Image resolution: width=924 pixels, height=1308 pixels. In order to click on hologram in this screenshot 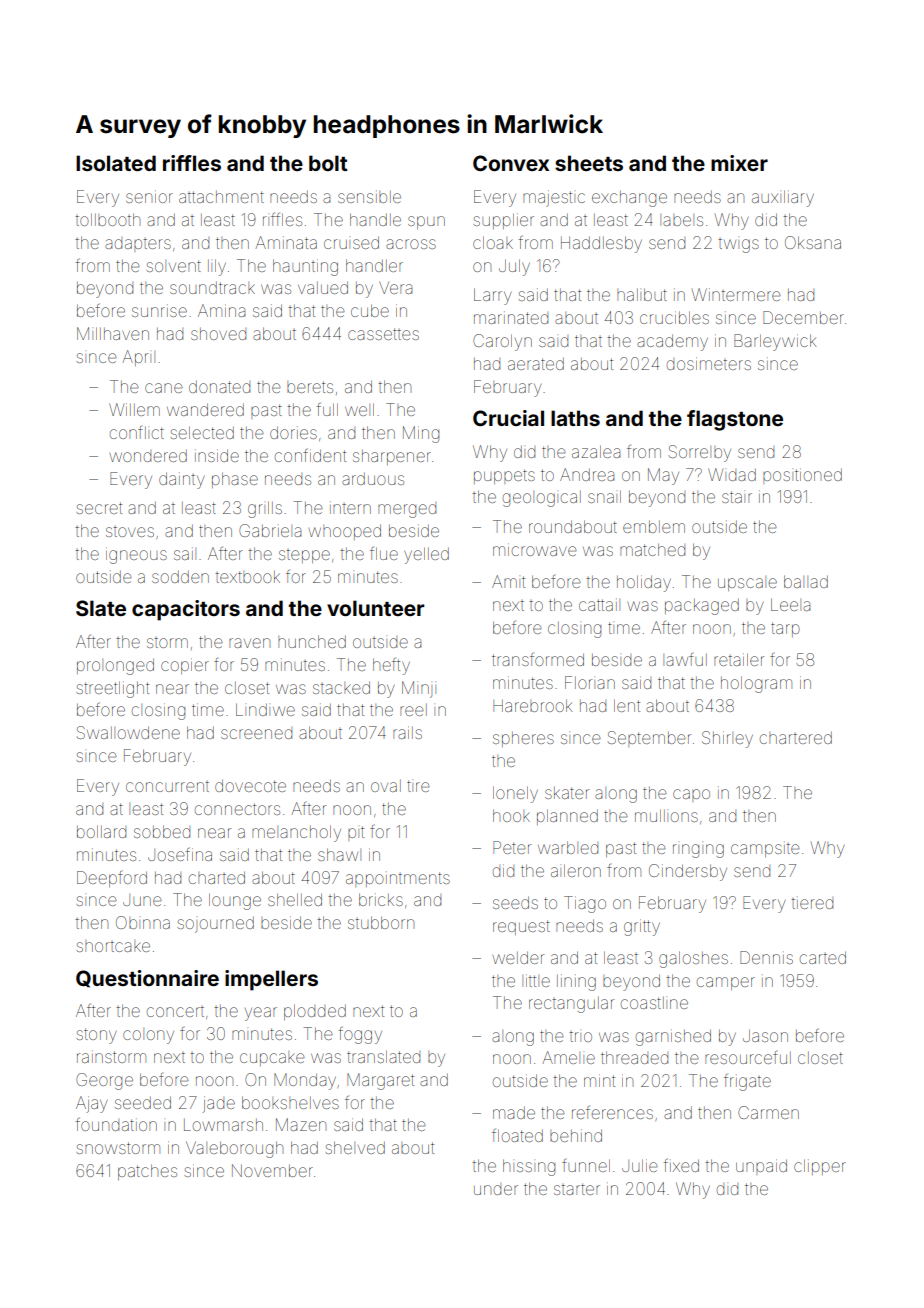, I will do `click(756, 684)`.
